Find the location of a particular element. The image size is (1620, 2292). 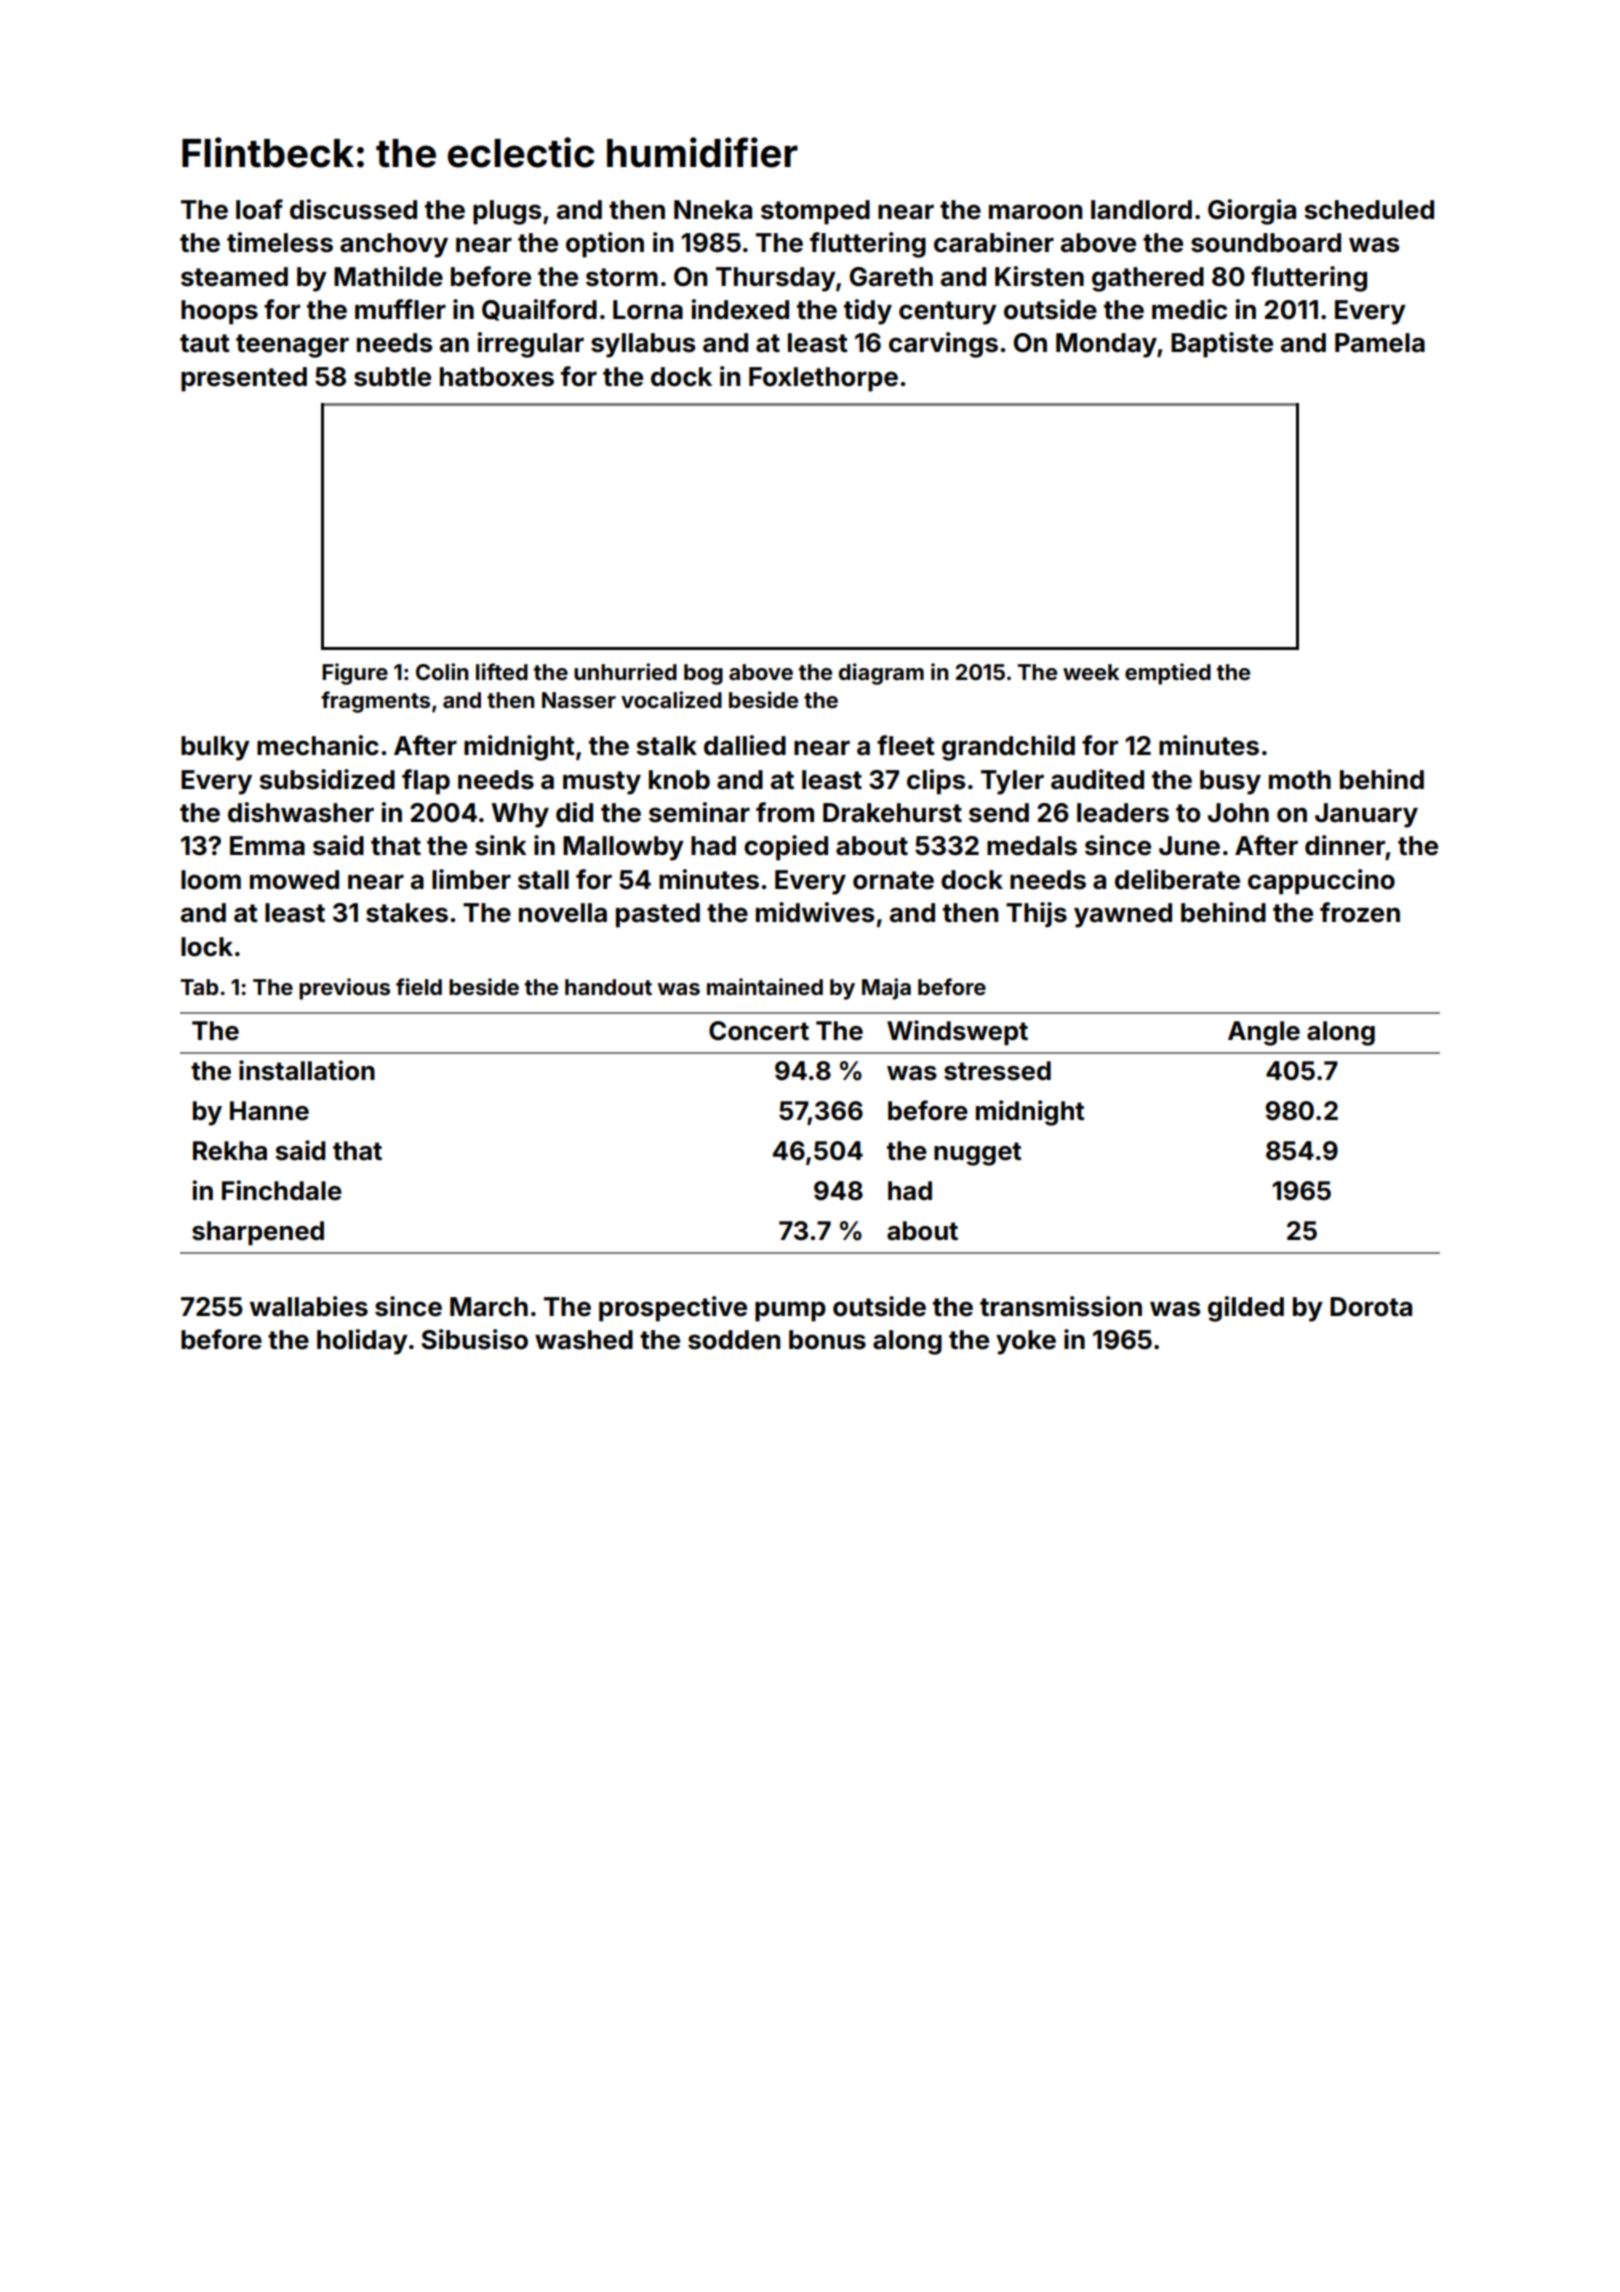

yawned is located at coordinates (1123, 915).
